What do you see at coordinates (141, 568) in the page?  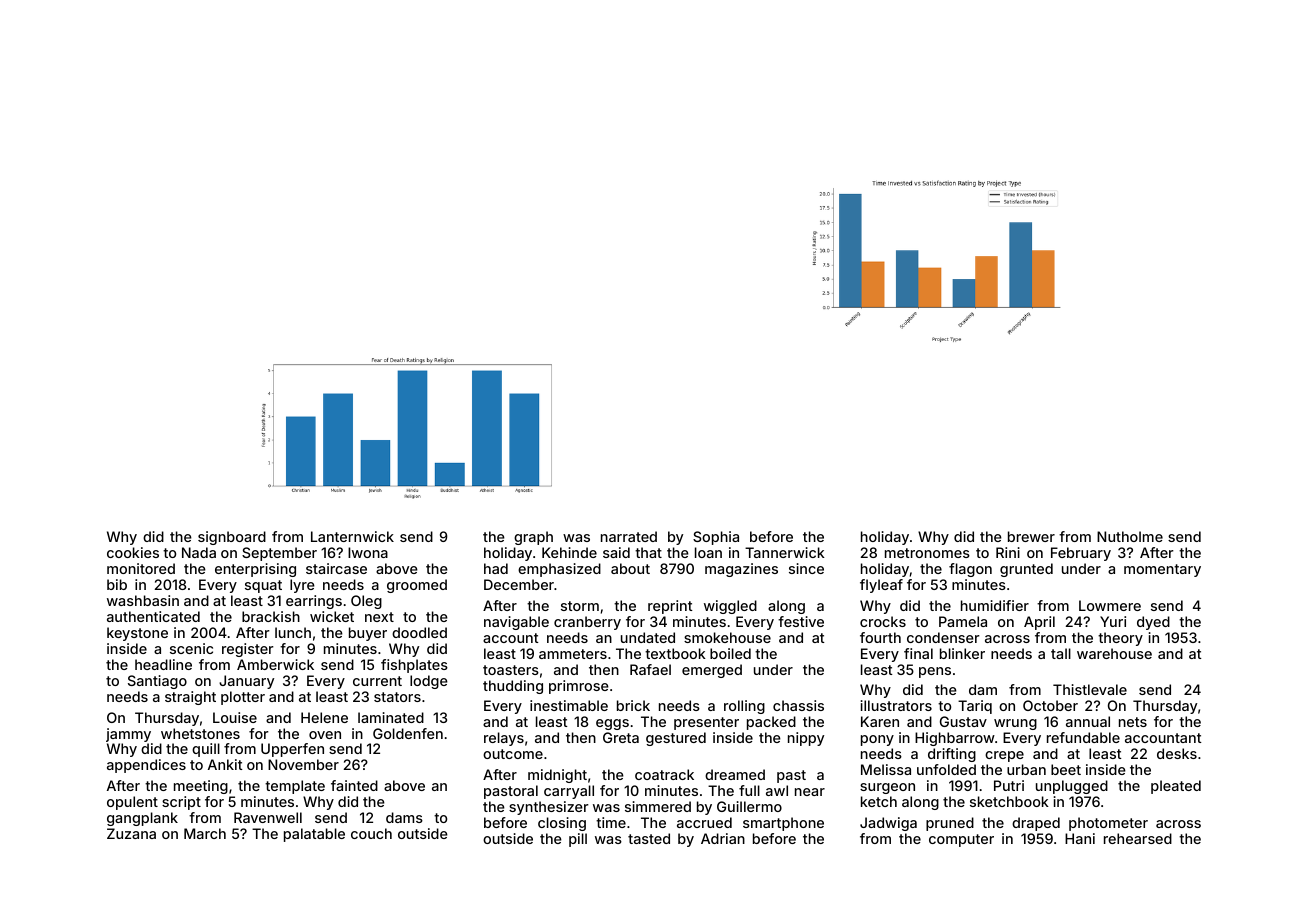 I see `monitored` at bounding box center [141, 568].
